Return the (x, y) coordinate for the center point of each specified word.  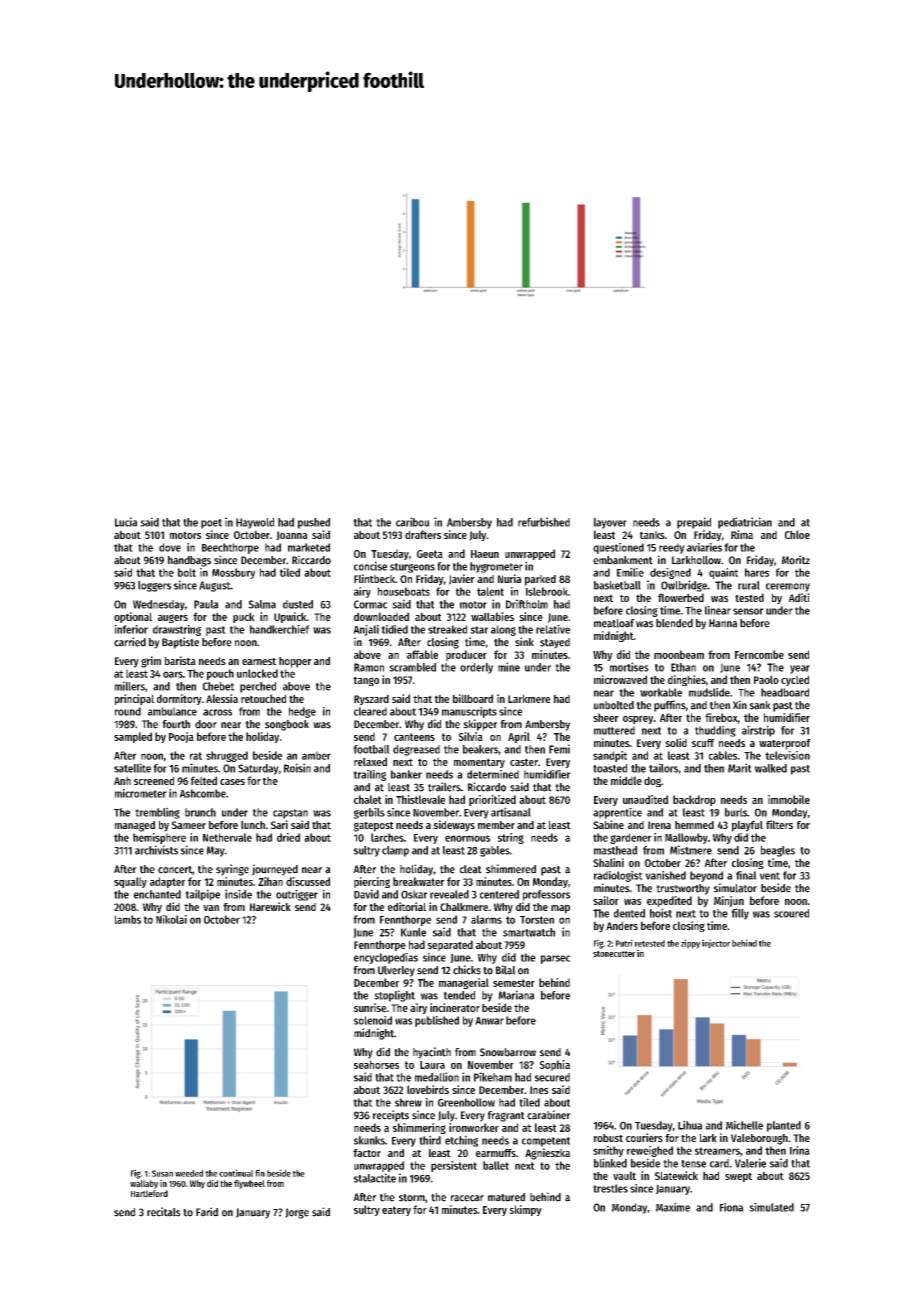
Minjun (729, 901)
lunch (253, 825)
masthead (615, 850)
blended (674, 623)
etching (461, 1141)
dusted (298, 604)
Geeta (430, 554)
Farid (207, 1212)
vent (770, 876)
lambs (128, 919)
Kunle (413, 932)
